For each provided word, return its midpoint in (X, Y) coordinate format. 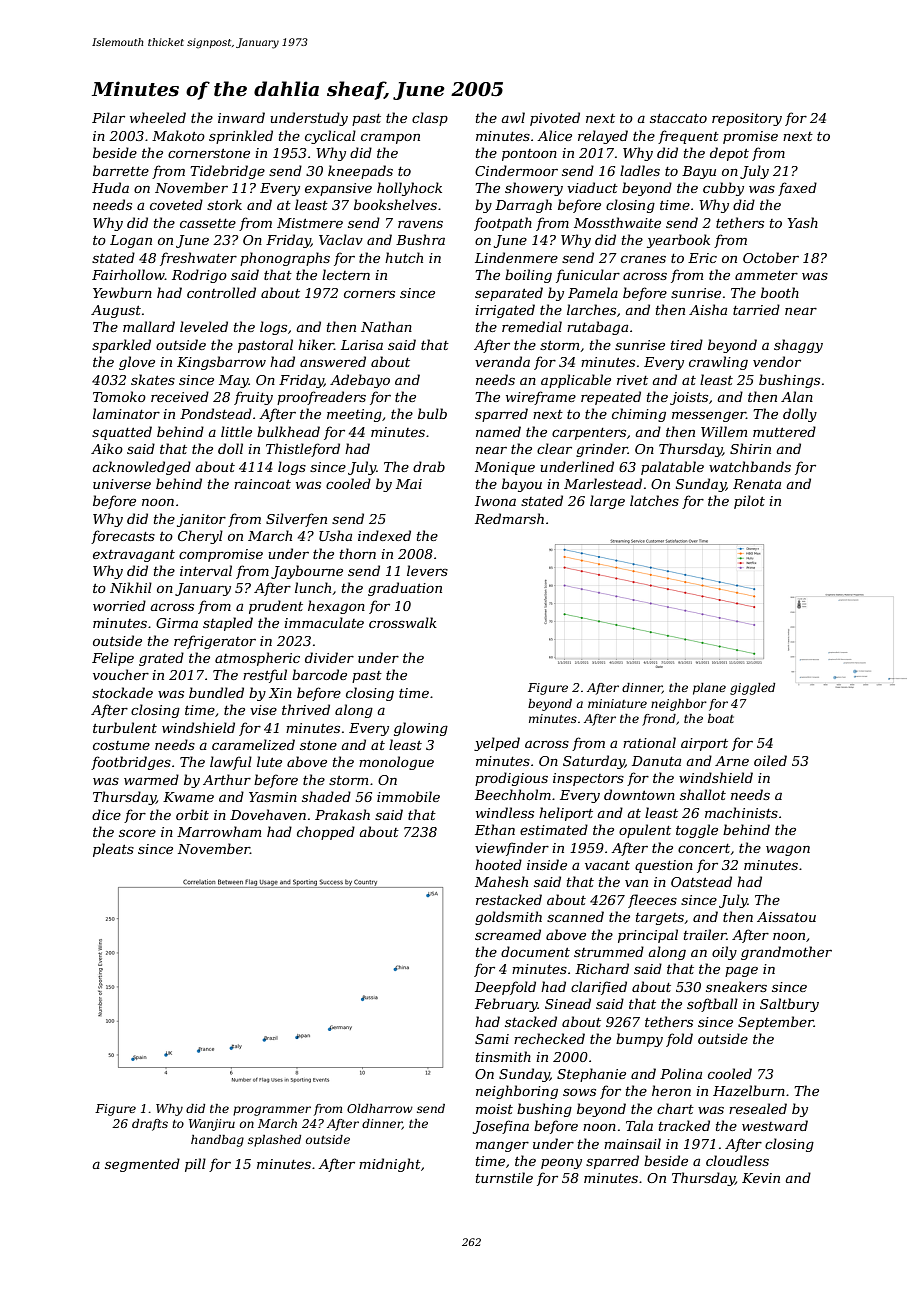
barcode (319, 674)
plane (709, 689)
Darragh (523, 206)
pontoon (529, 155)
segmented (142, 1165)
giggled (752, 689)
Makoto (178, 135)
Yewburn (122, 292)
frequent (688, 137)
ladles (640, 170)
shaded (326, 796)
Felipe (113, 659)
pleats (113, 850)
